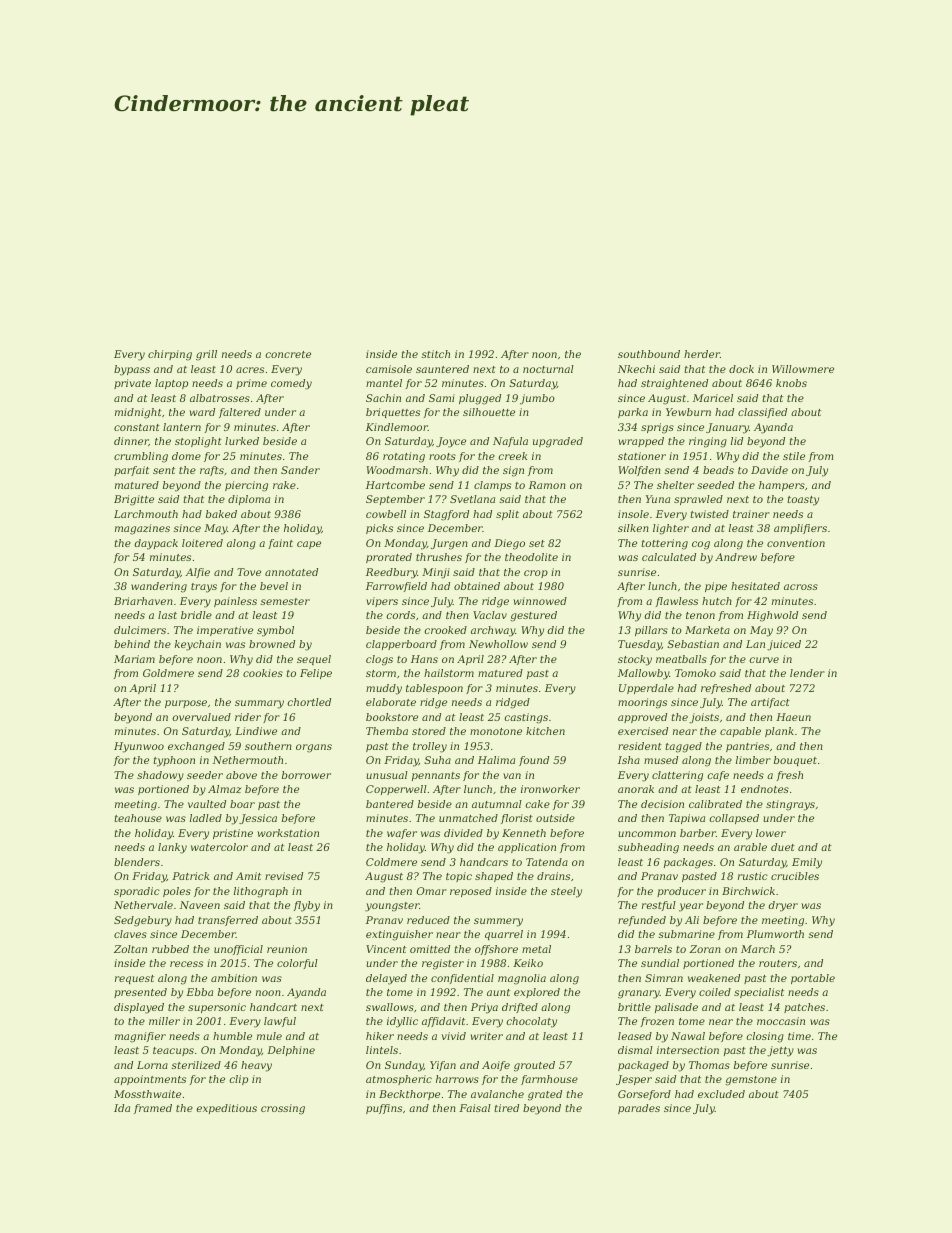  What do you see at coordinates (140, 630) in the page?
I see `dulcimers` at bounding box center [140, 630].
